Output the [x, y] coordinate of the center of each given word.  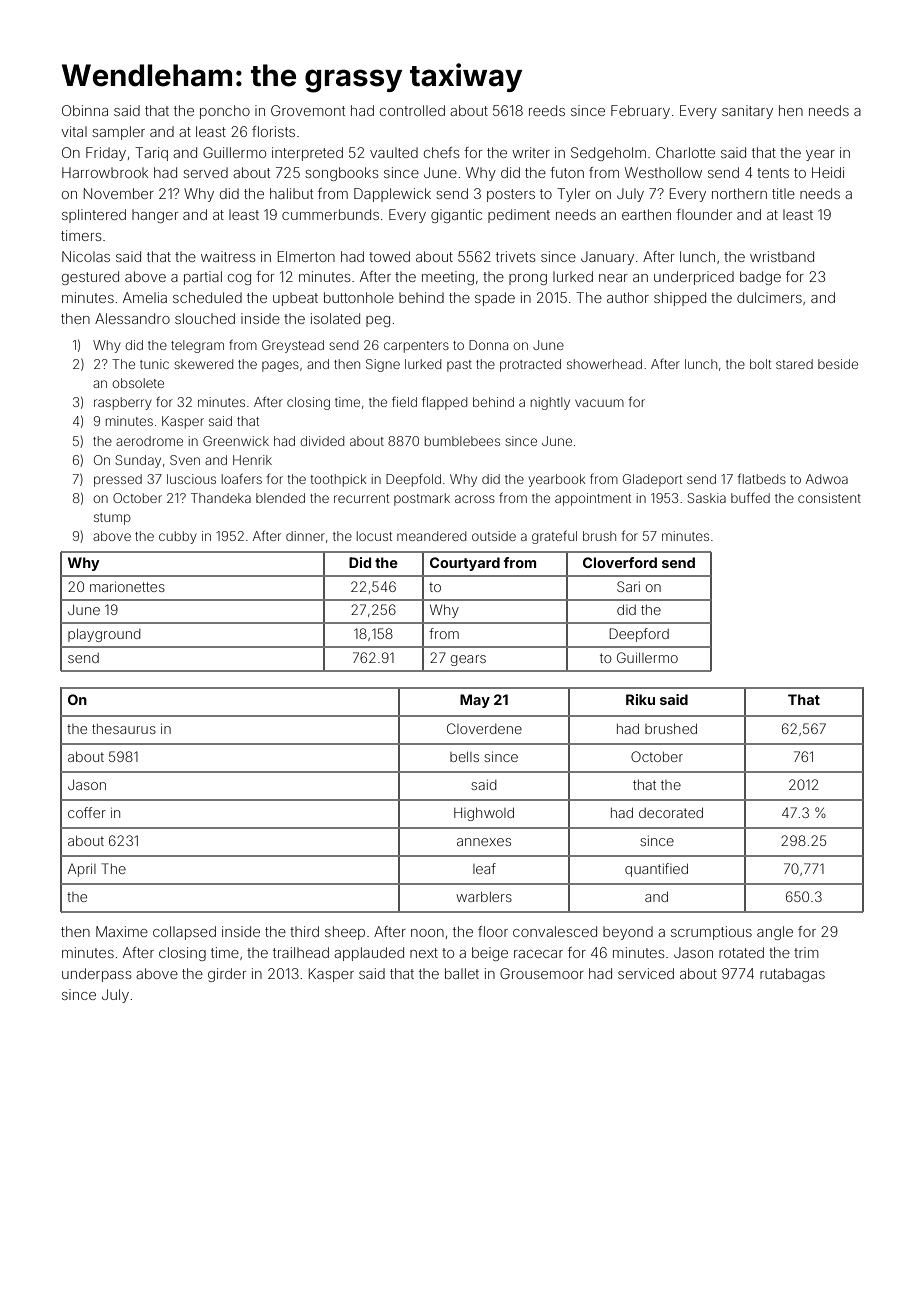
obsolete [138, 383]
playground [104, 635]
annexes [484, 842]
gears [468, 660]
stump [112, 519]
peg [378, 321]
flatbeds [761, 478]
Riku [640, 699]
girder [227, 975]
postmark [422, 499]
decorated [671, 813]
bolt [760, 364]
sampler [118, 133]
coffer [87, 812]
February [640, 112]
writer [531, 152]
